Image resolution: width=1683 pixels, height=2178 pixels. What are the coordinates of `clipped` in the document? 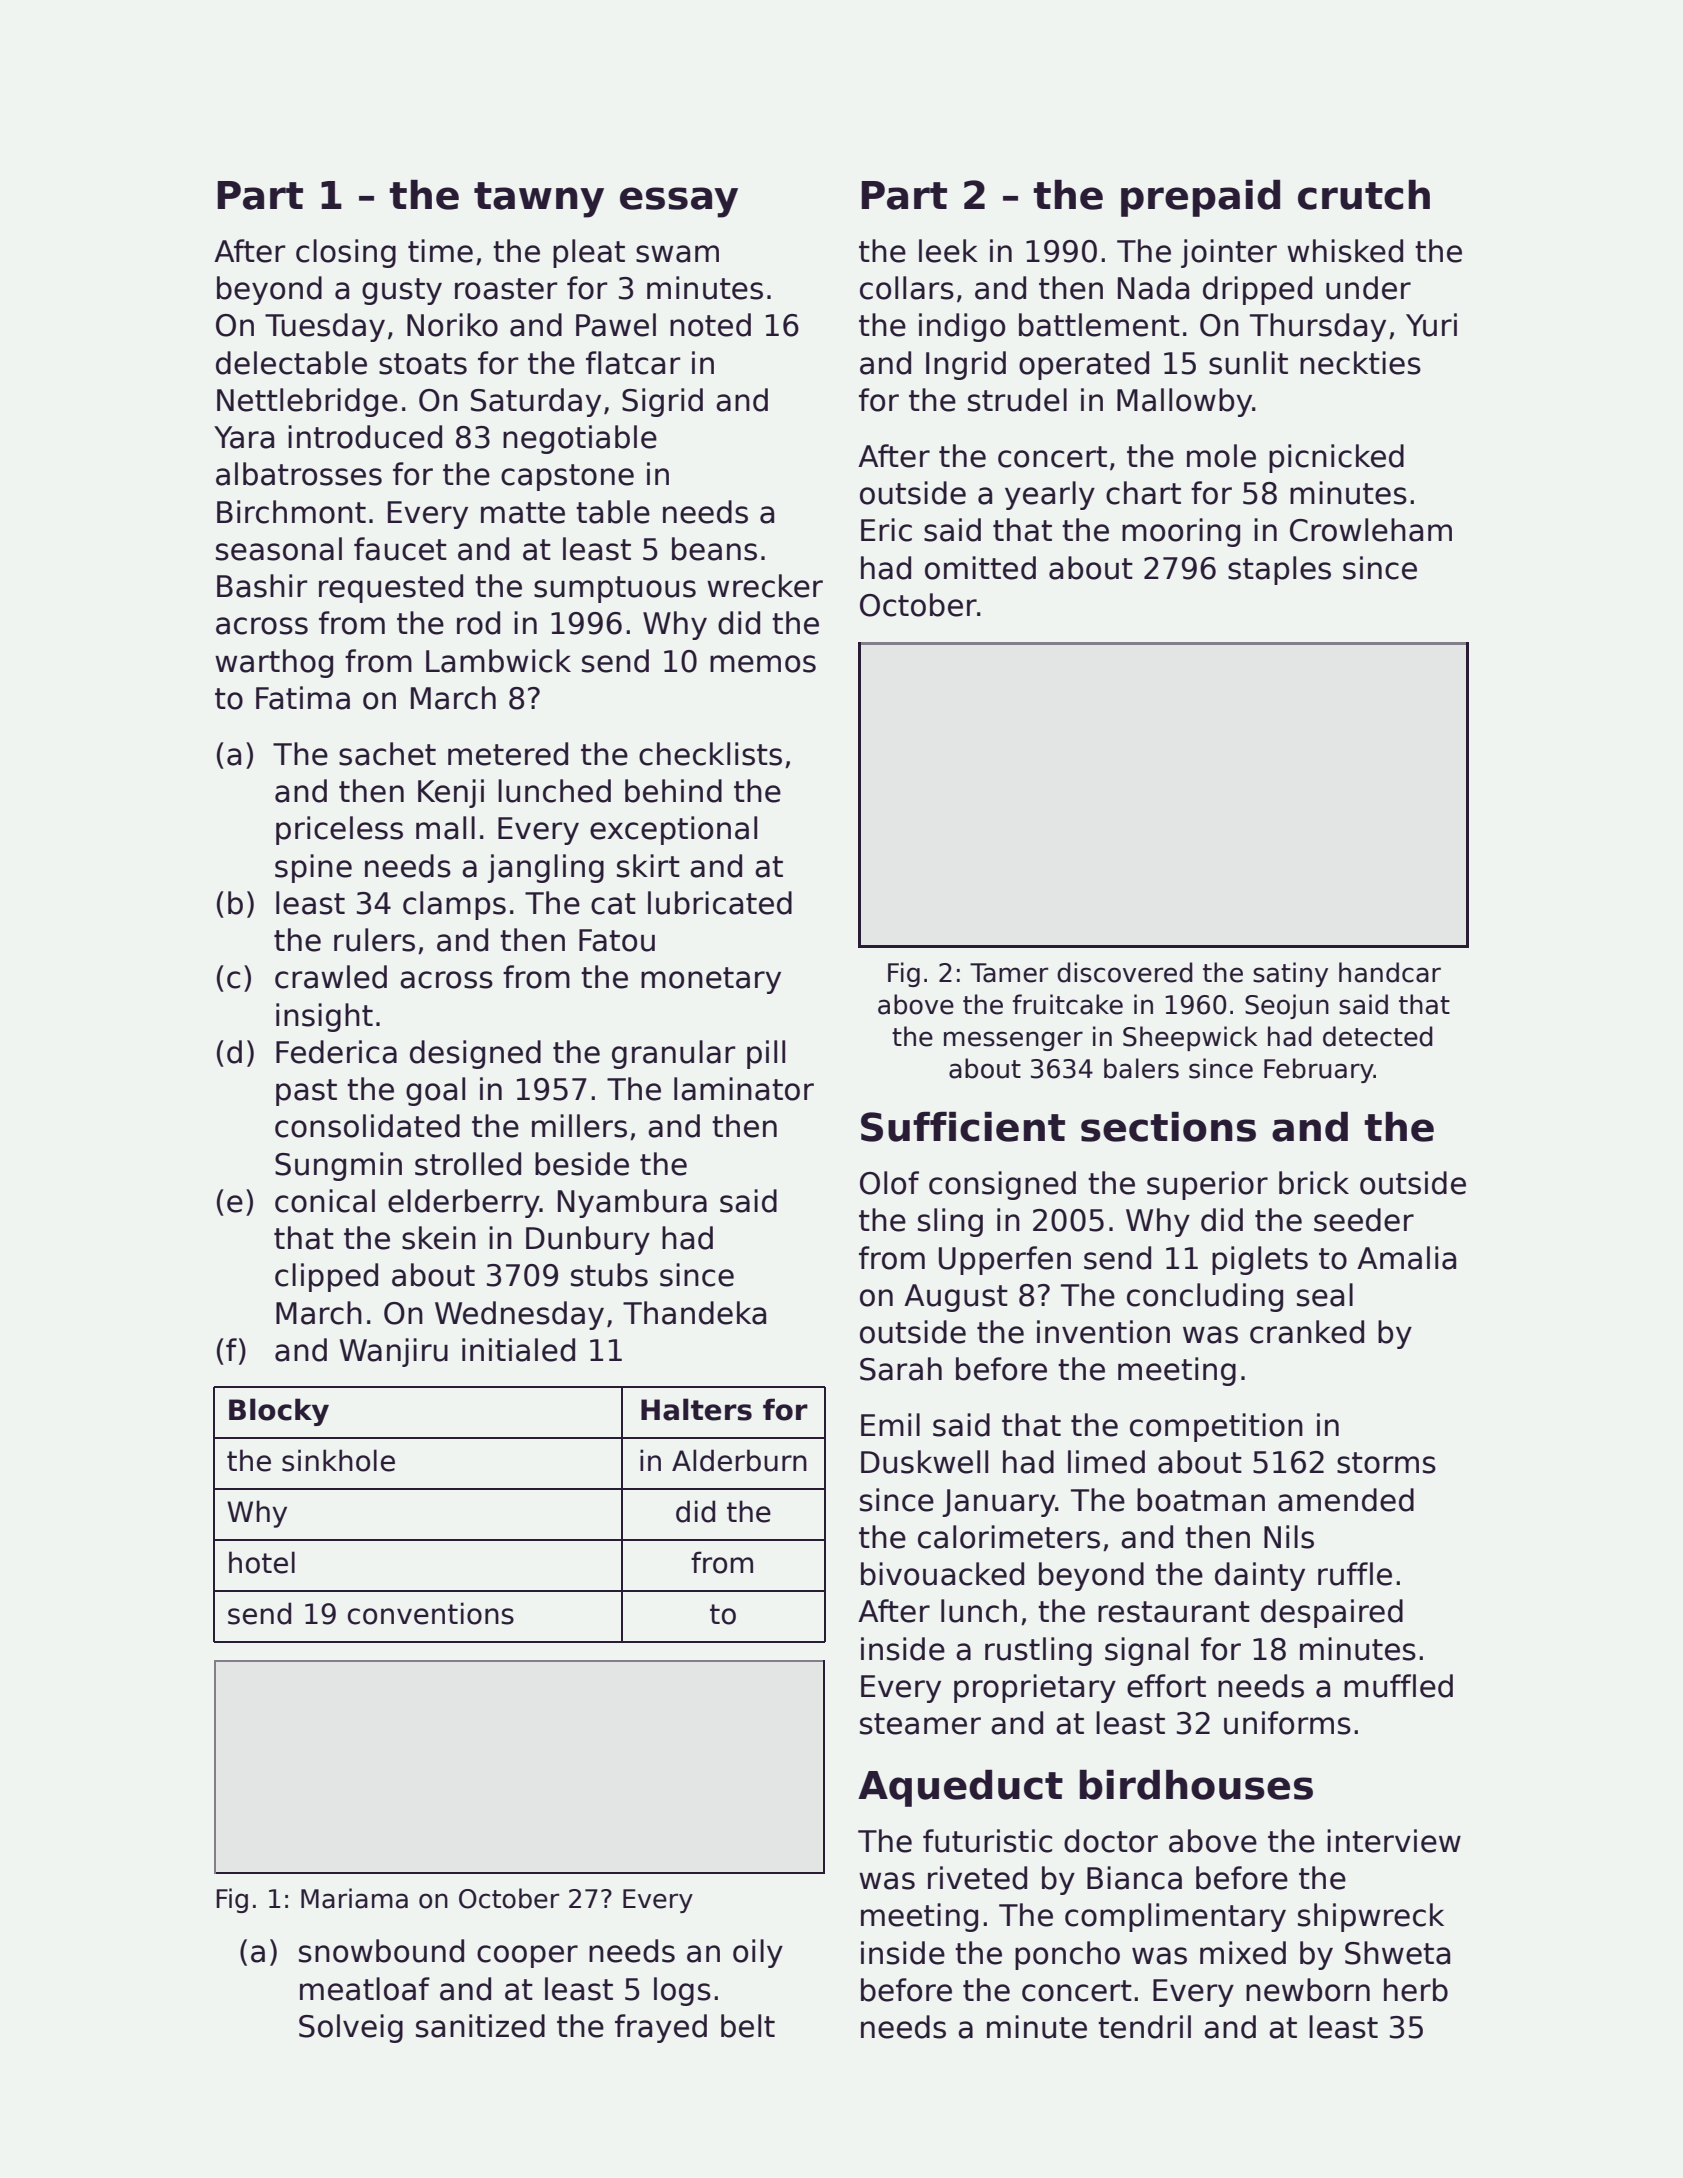 It's located at (326, 1277).
